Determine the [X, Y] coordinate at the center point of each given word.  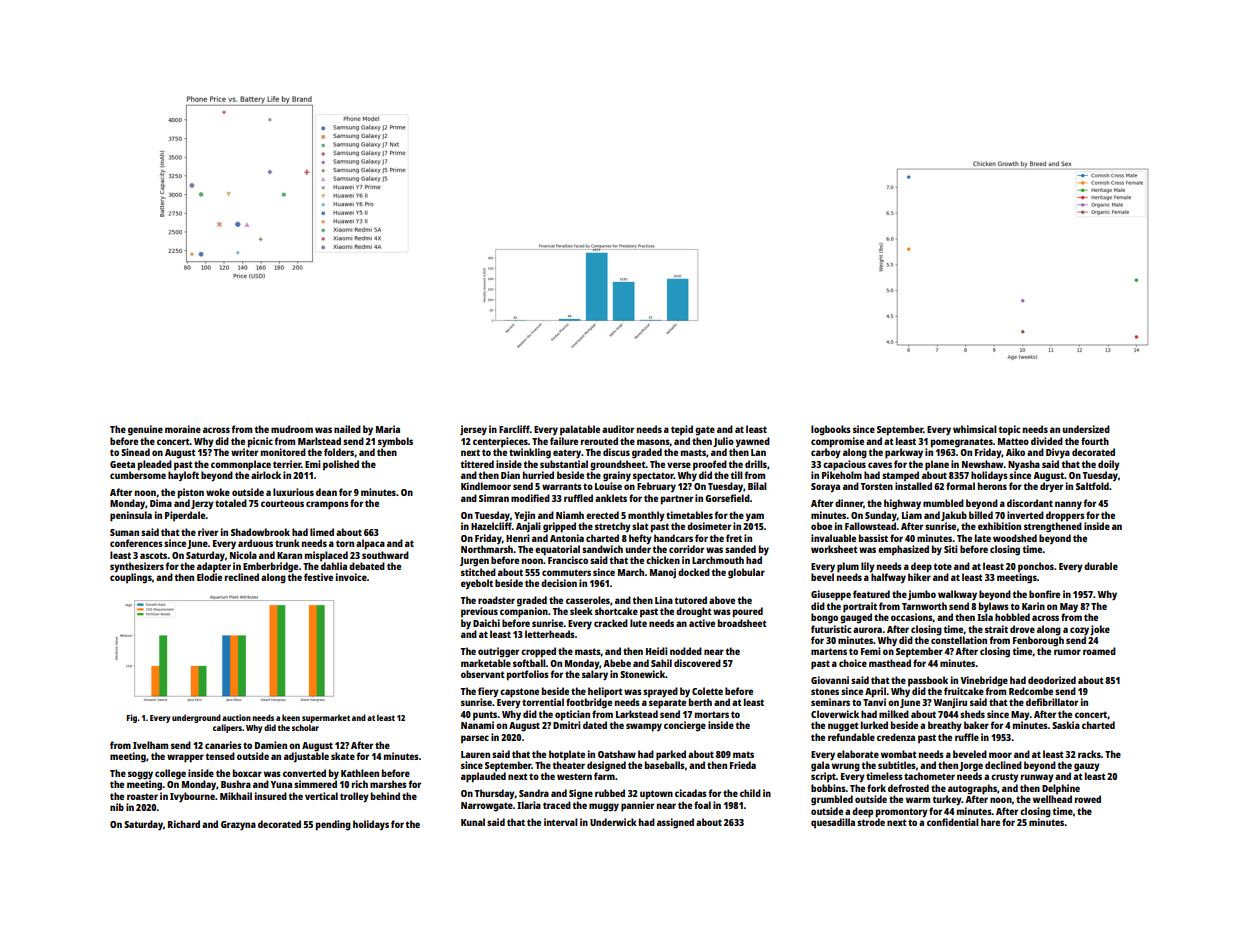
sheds [972, 714]
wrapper [185, 758]
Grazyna [238, 826]
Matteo [1013, 441]
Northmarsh [487, 549]
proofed [710, 465]
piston [191, 493]
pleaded [155, 465]
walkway [957, 595]
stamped [900, 476]
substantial [564, 464]
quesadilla [833, 823]
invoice [351, 577]
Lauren [475, 754]
